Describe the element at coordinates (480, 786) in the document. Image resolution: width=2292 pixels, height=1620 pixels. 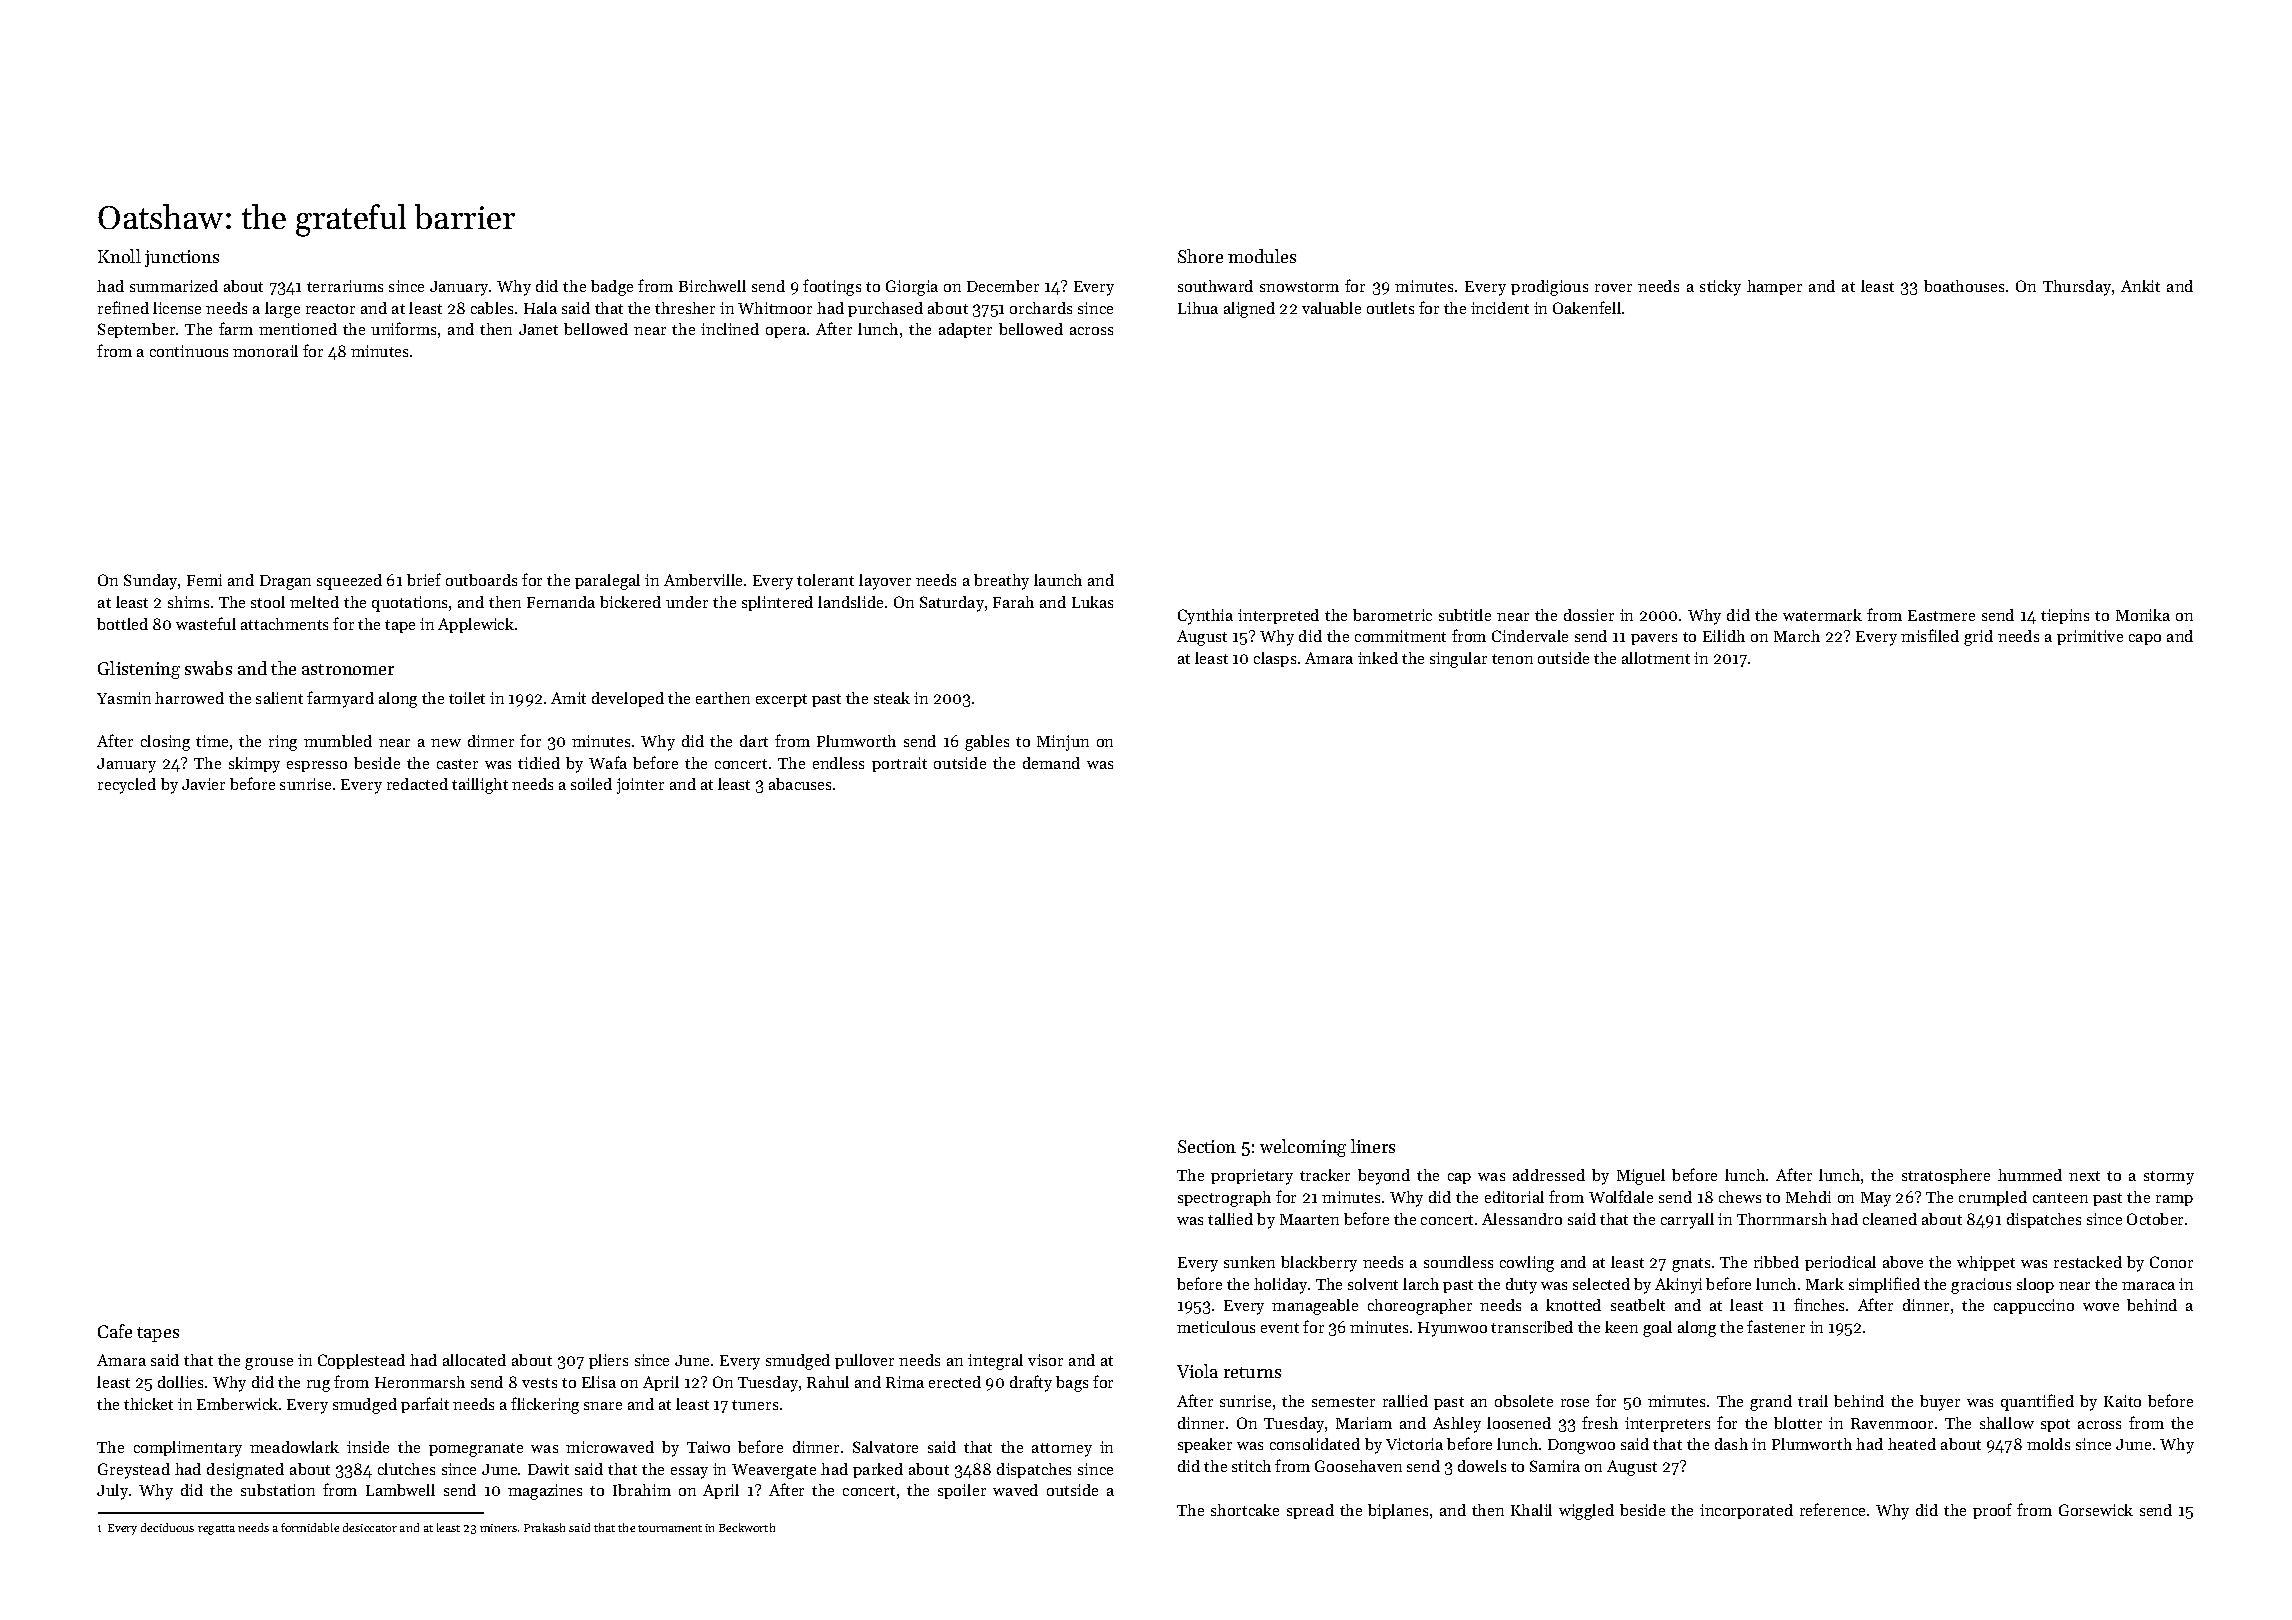
I see `taillight` at that location.
